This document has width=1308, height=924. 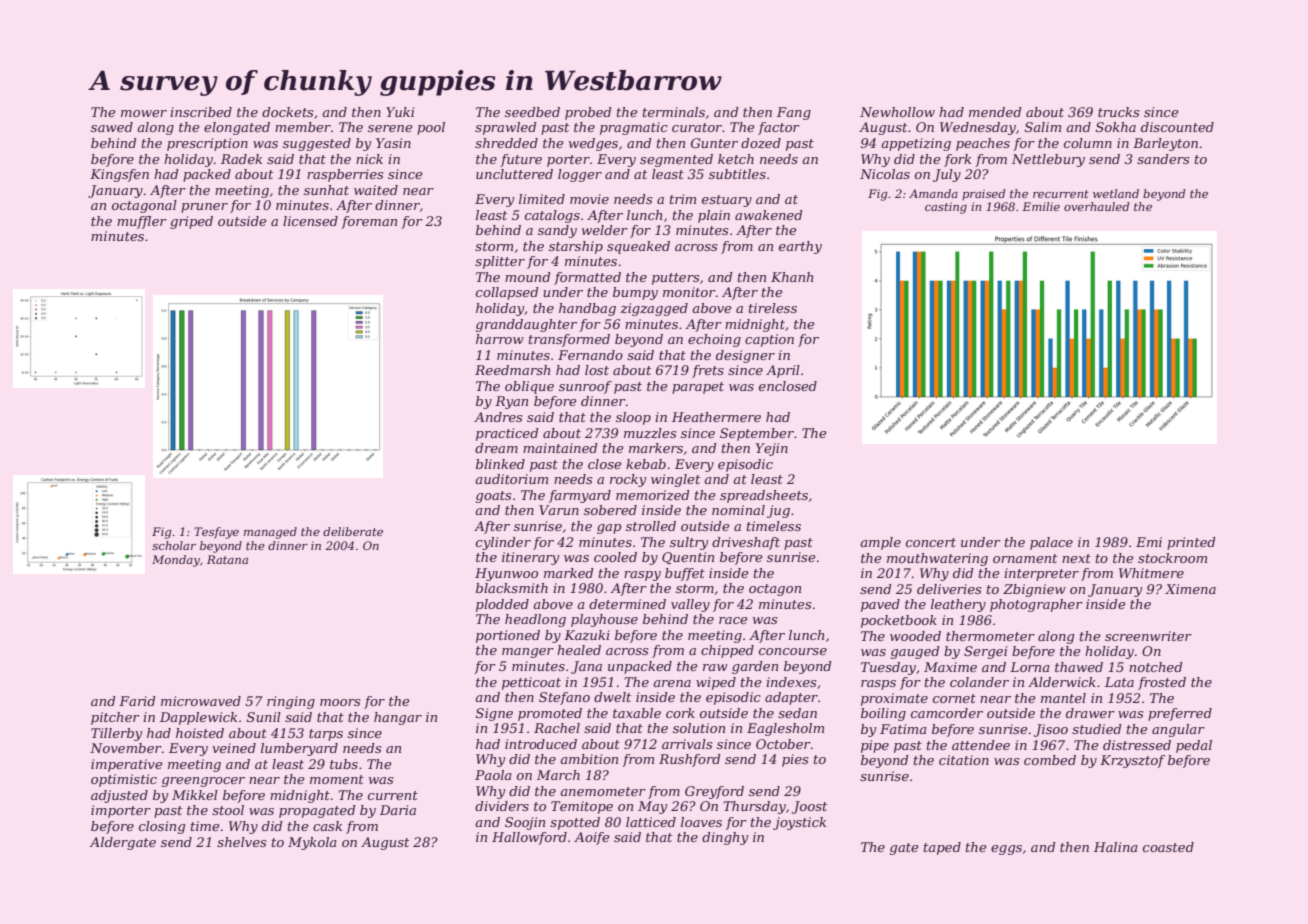 I want to click on griped, so click(x=191, y=222).
